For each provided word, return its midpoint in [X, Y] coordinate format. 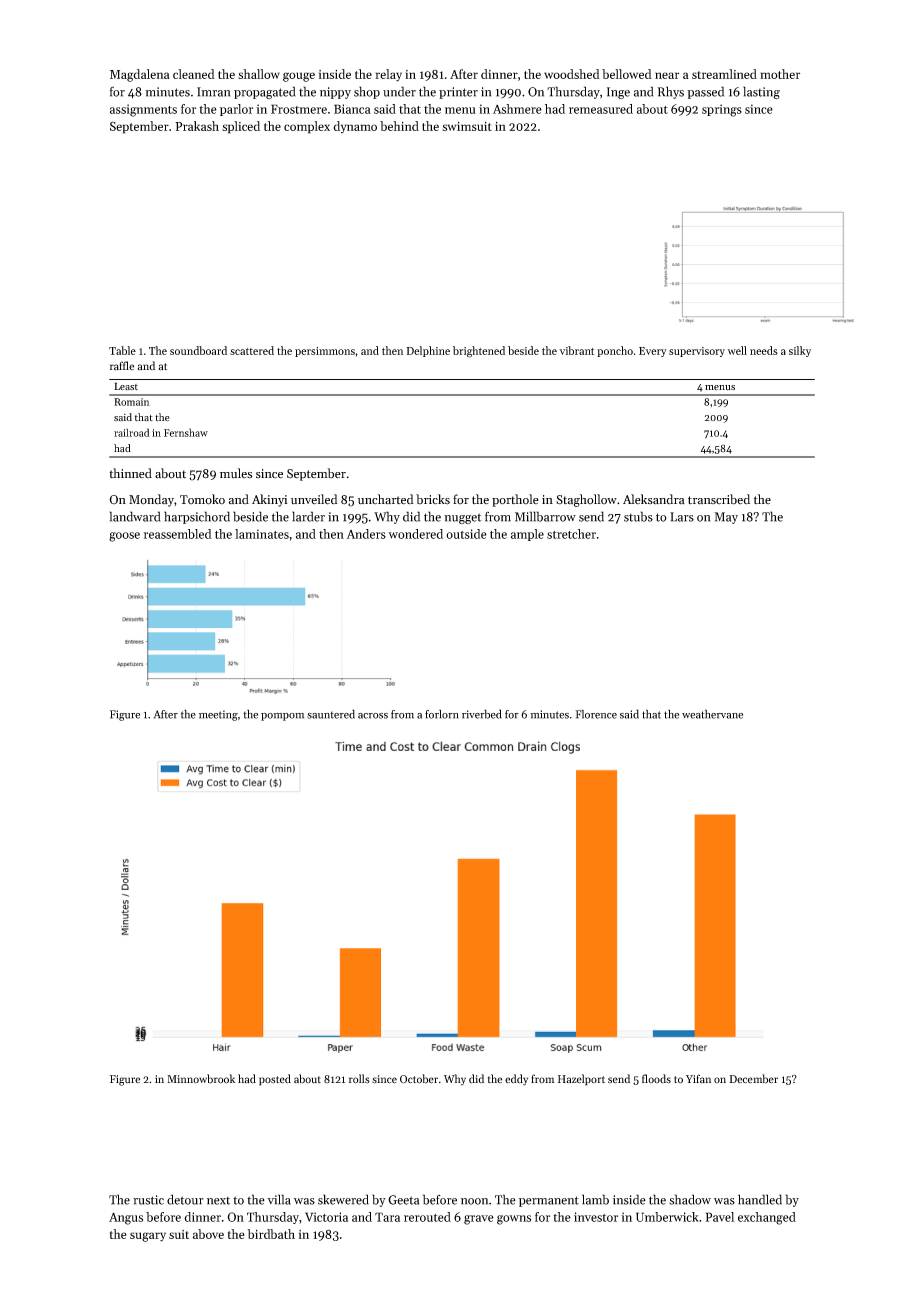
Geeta [403, 1200]
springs [722, 110]
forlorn [441, 714]
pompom [282, 717]
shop [367, 92]
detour [185, 1199]
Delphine [428, 351]
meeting [218, 715]
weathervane [712, 714]
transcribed [719, 499]
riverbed [482, 714]
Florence [596, 714]
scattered [252, 350]
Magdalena [140, 75]
